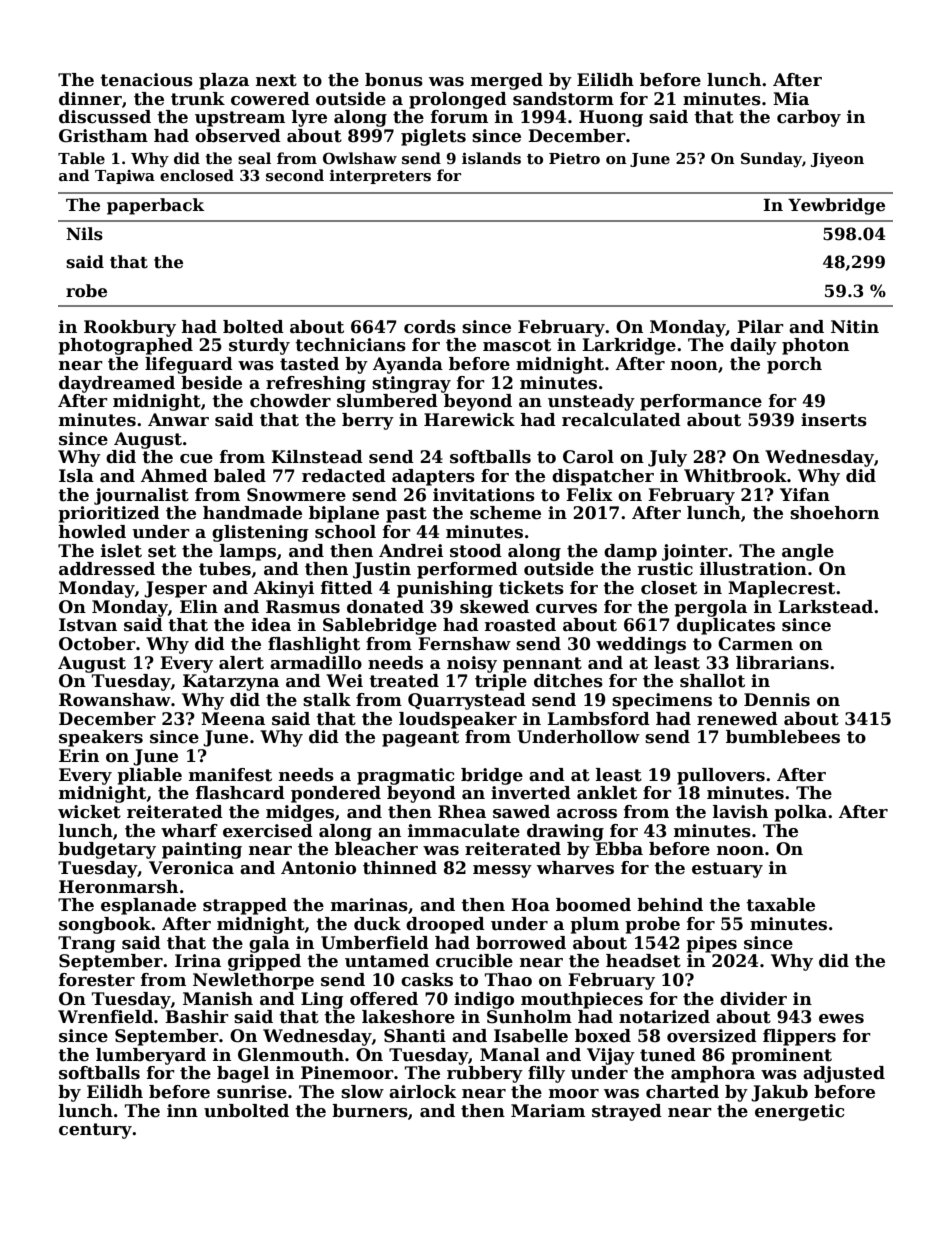  What do you see at coordinates (271, 625) in the image?
I see `idea` at bounding box center [271, 625].
